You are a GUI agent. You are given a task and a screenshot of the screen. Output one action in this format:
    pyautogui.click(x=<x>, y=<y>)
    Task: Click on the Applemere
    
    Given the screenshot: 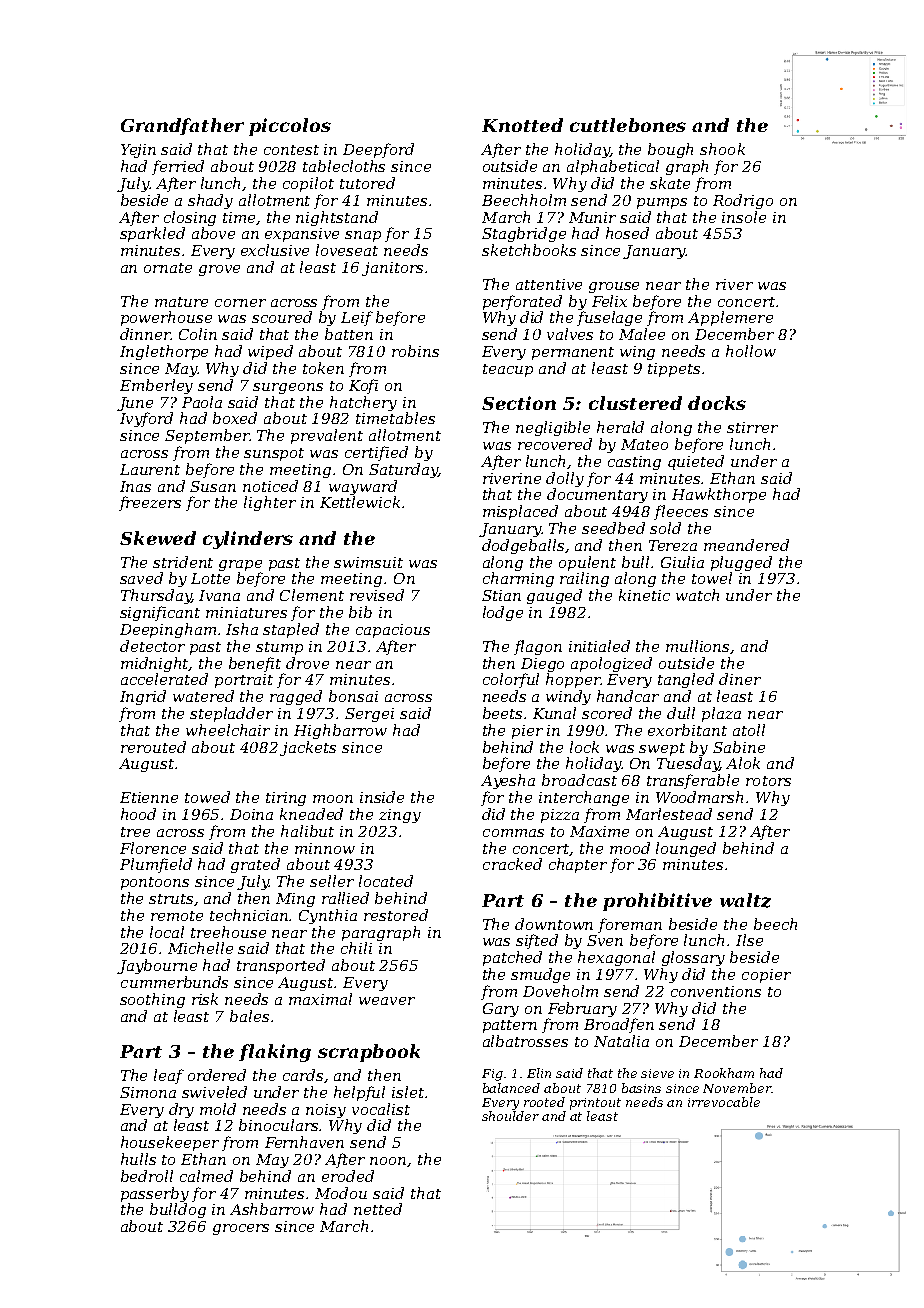 What is the action you would take?
    pyautogui.click(x=730, y=318)
